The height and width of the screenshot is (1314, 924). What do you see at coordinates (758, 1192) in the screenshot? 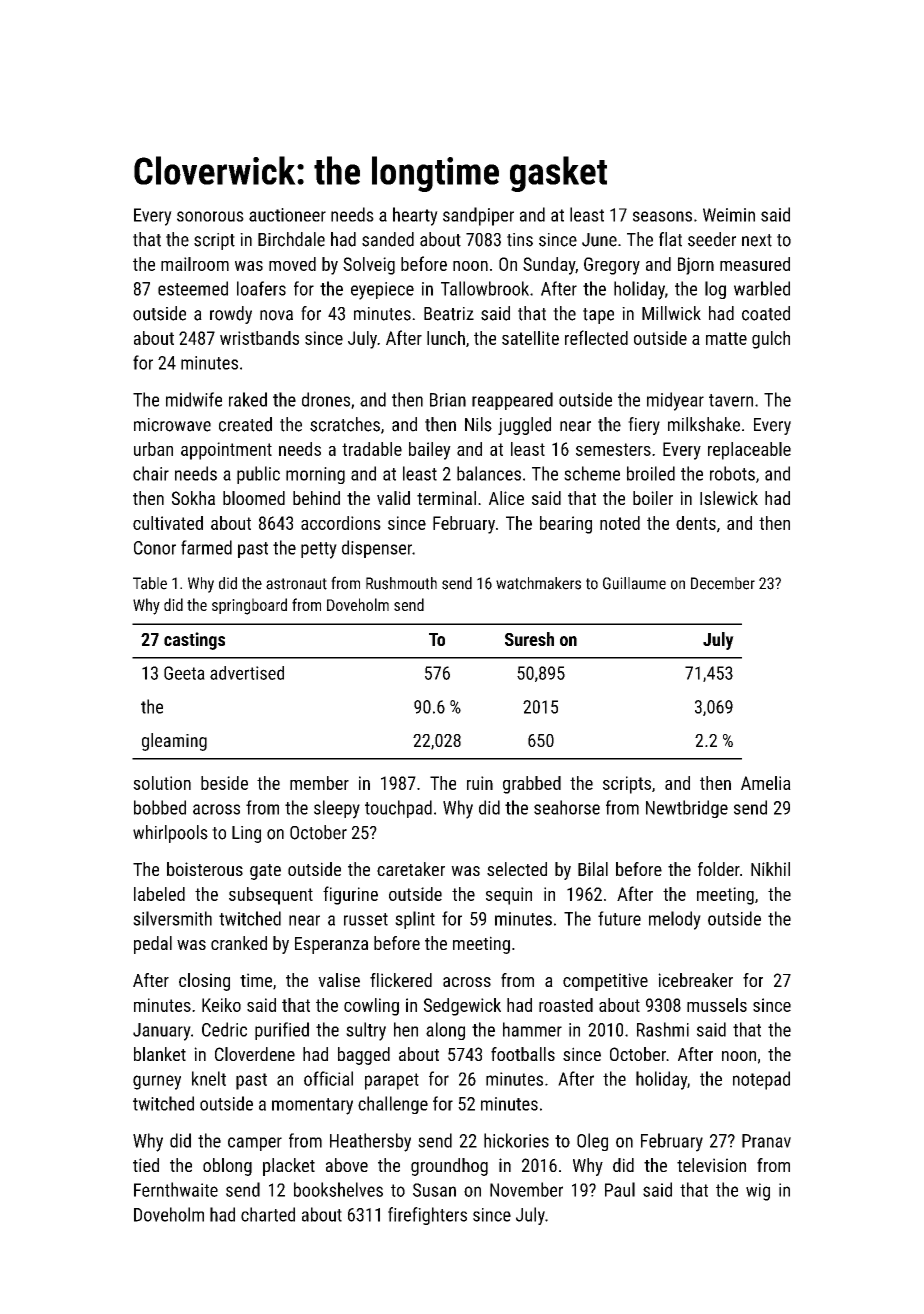
I see `wig` at bounding box center [758, 1192].
